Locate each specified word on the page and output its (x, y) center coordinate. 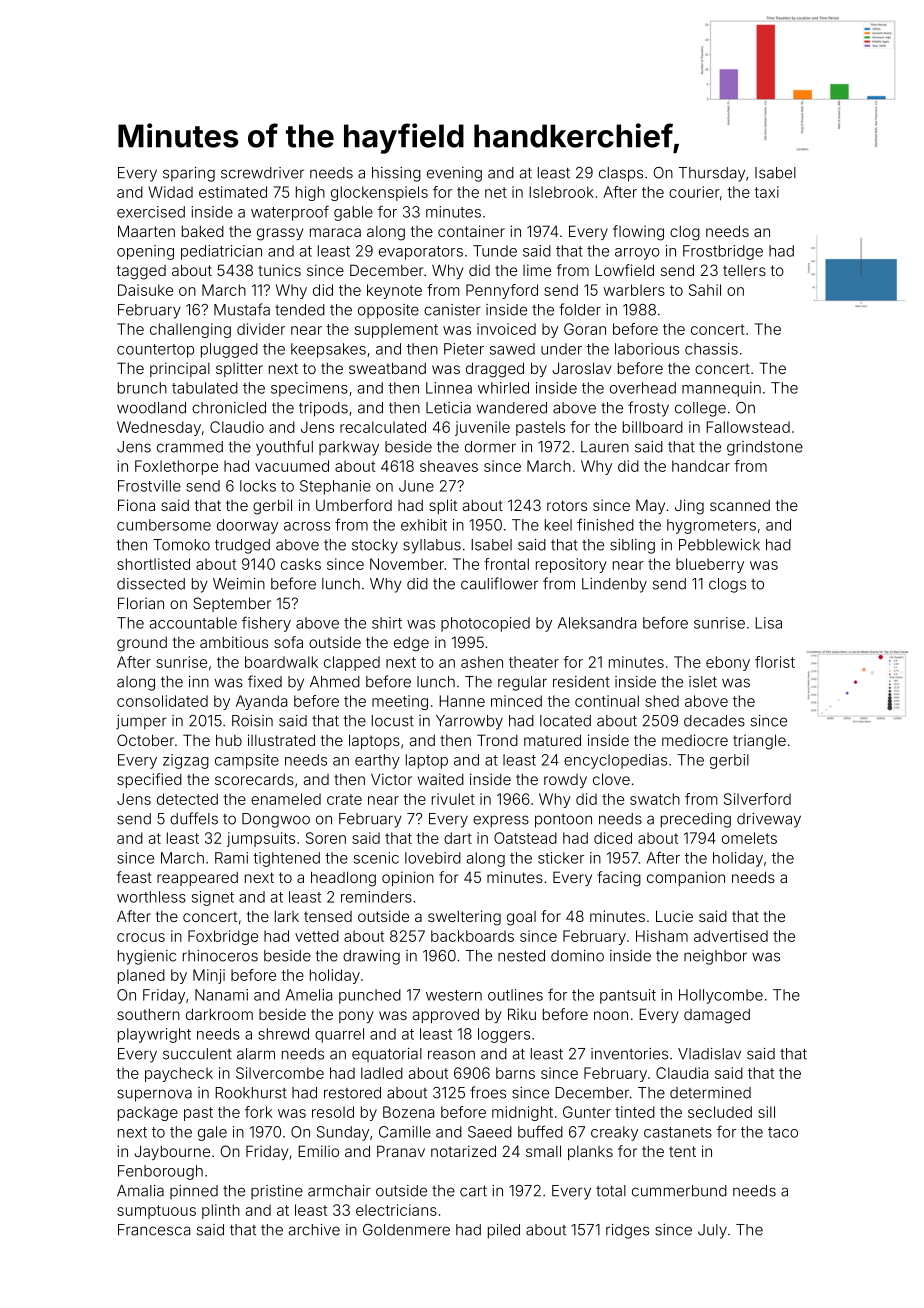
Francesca (154, 1230)
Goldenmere (406, 1230)
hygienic (147, 957)
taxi (766, 192)
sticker (561, 858)
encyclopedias (615, 761)
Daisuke (145, 290)
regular (522, 683)
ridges (627, 1231)
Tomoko (181, 545)
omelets (749, 838)
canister (452, 310)
